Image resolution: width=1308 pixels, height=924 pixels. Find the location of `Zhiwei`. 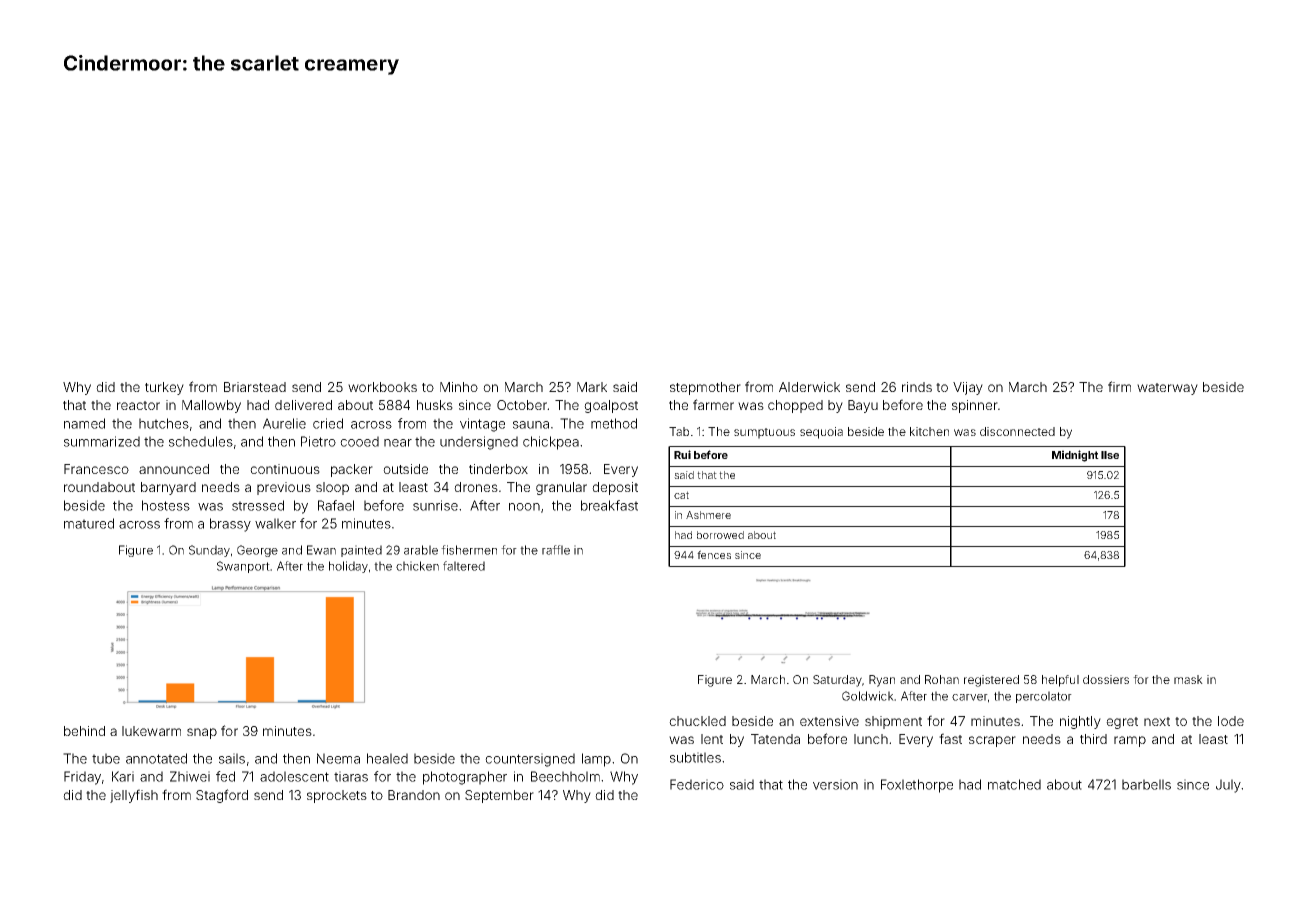

Zhiwei is located at coordinates (190, 776).
